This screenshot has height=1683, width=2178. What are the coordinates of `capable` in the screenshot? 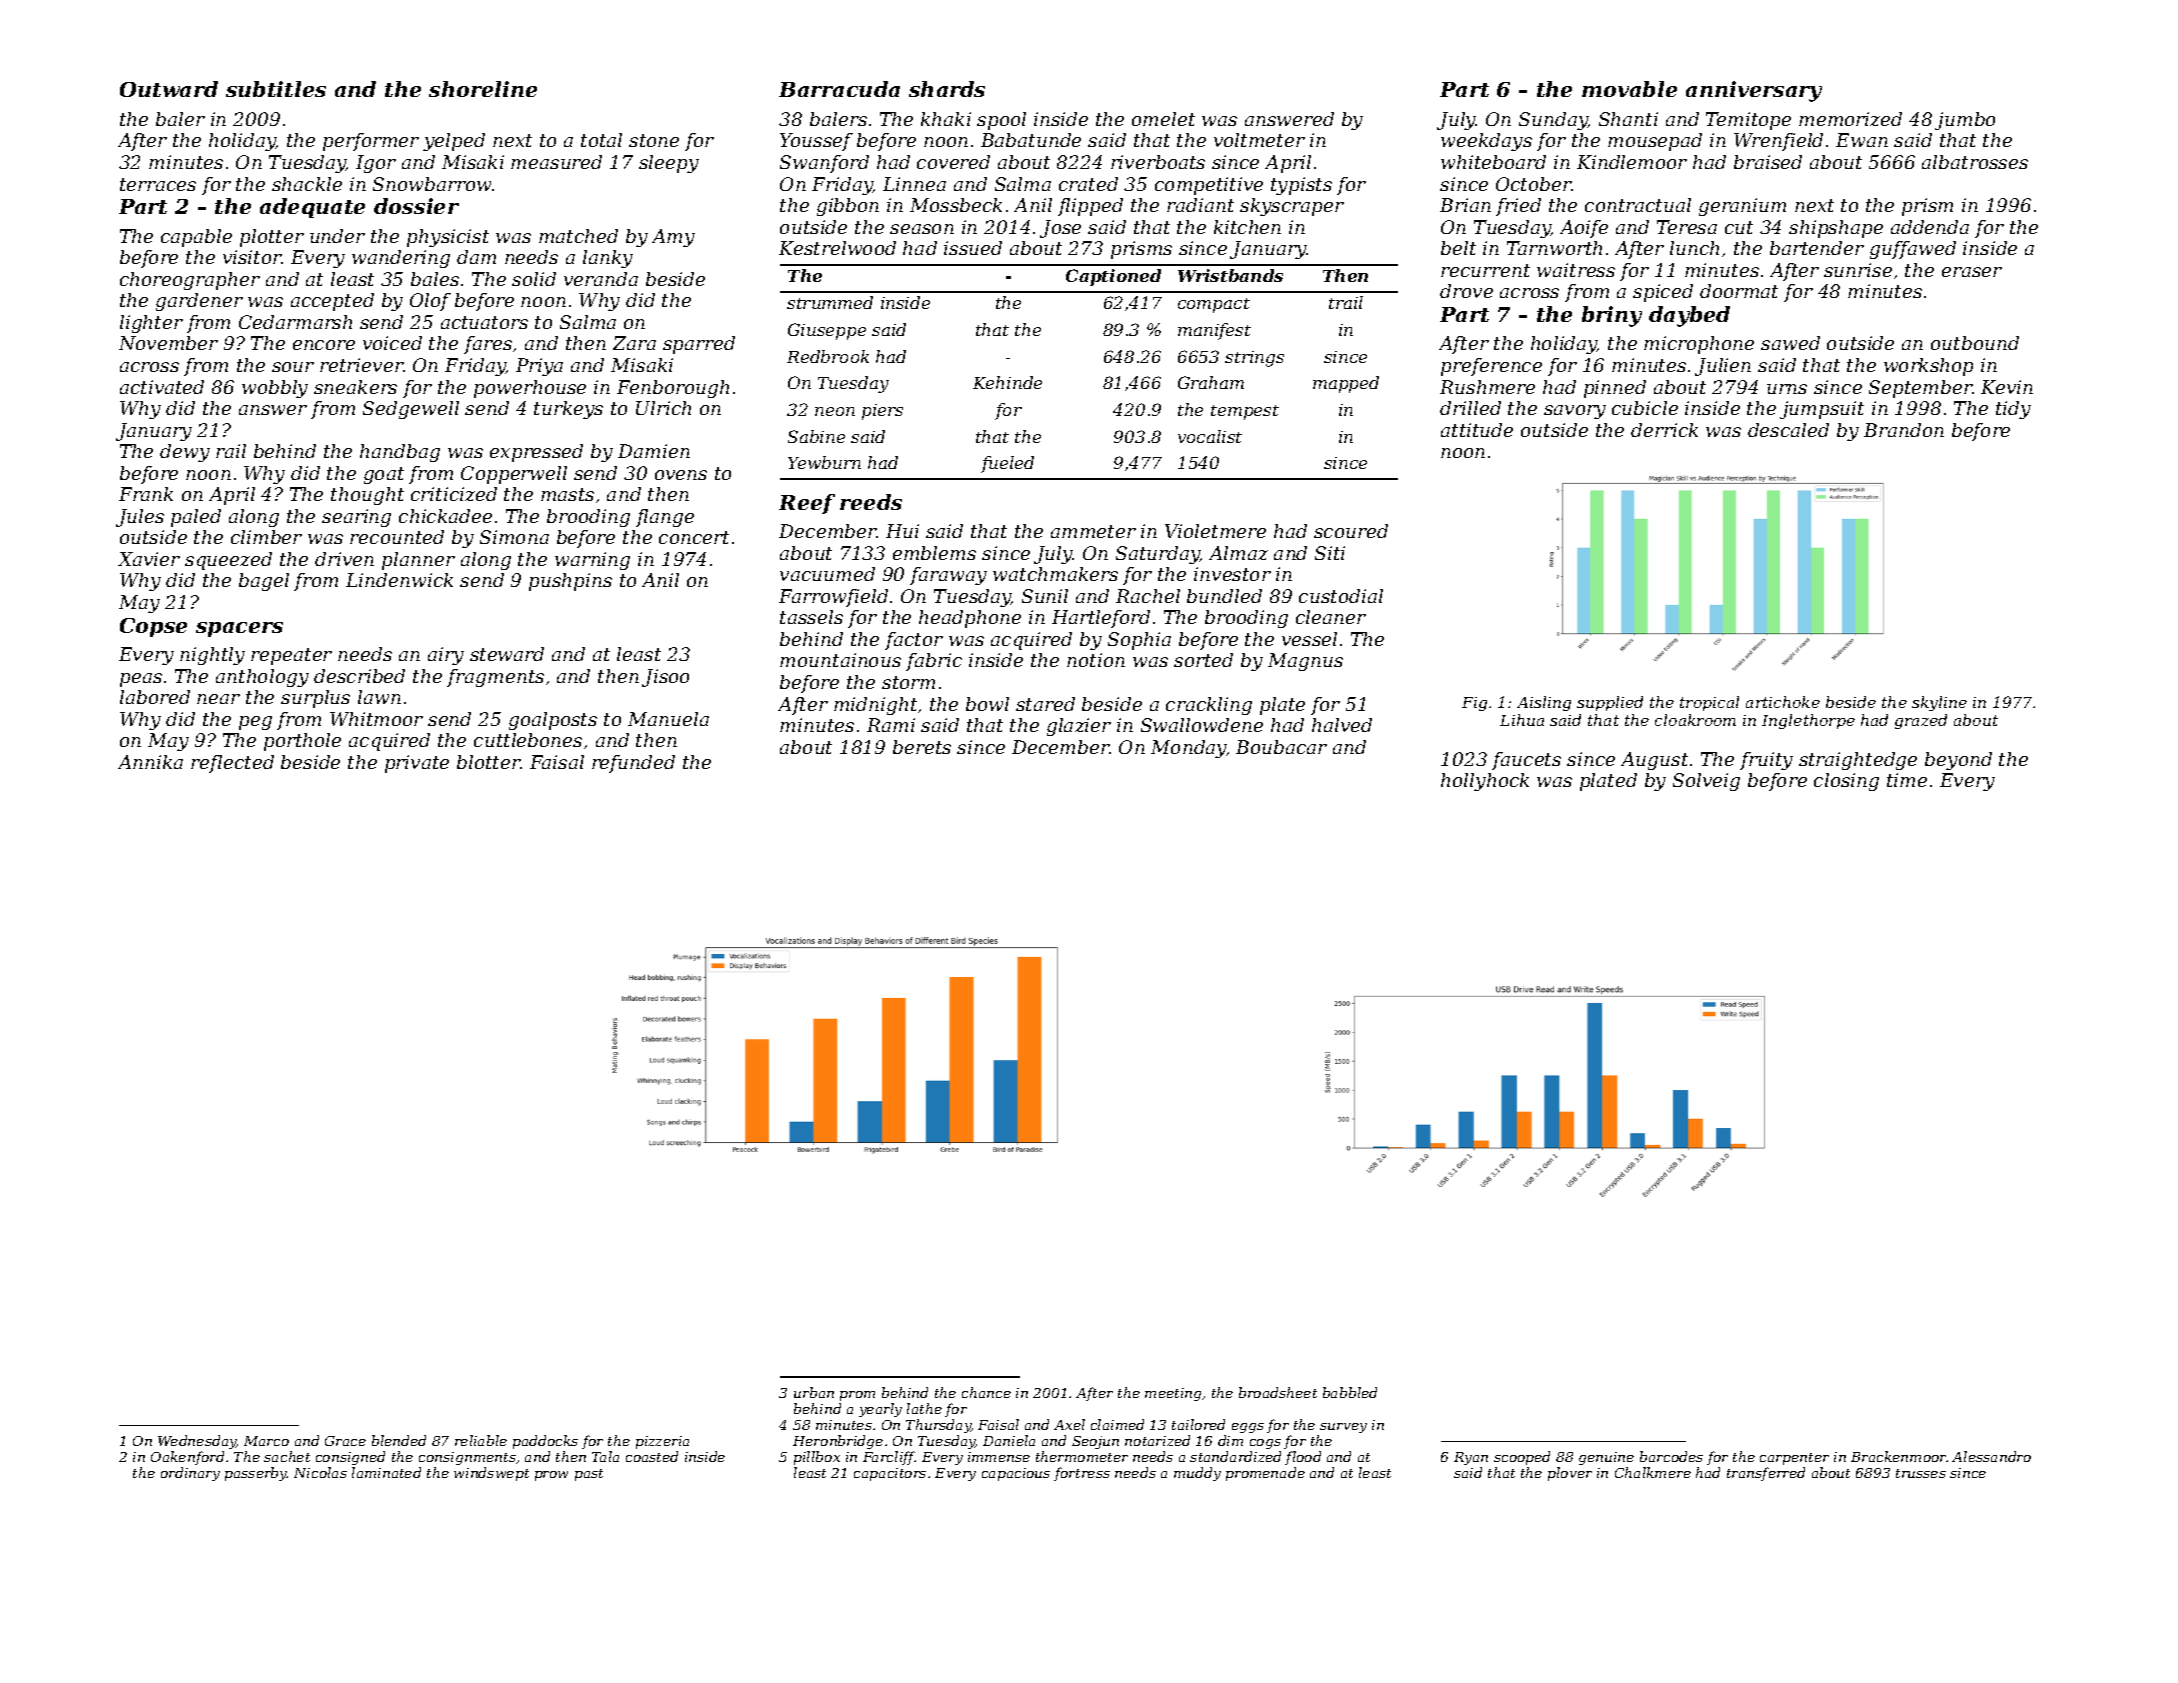 It's located at (196, 238).
